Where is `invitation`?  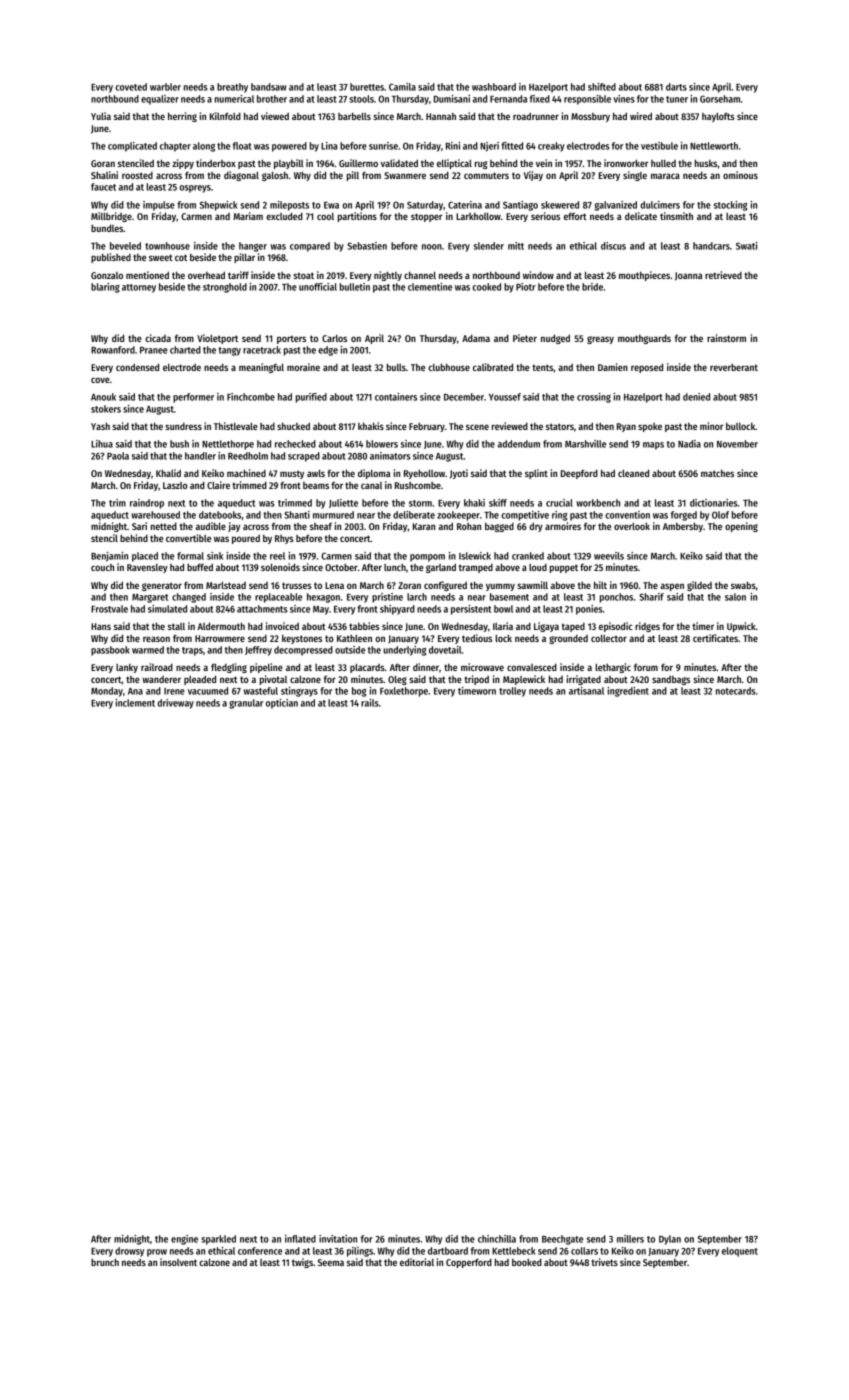
invitation is located at coordinates (338, 1239).
